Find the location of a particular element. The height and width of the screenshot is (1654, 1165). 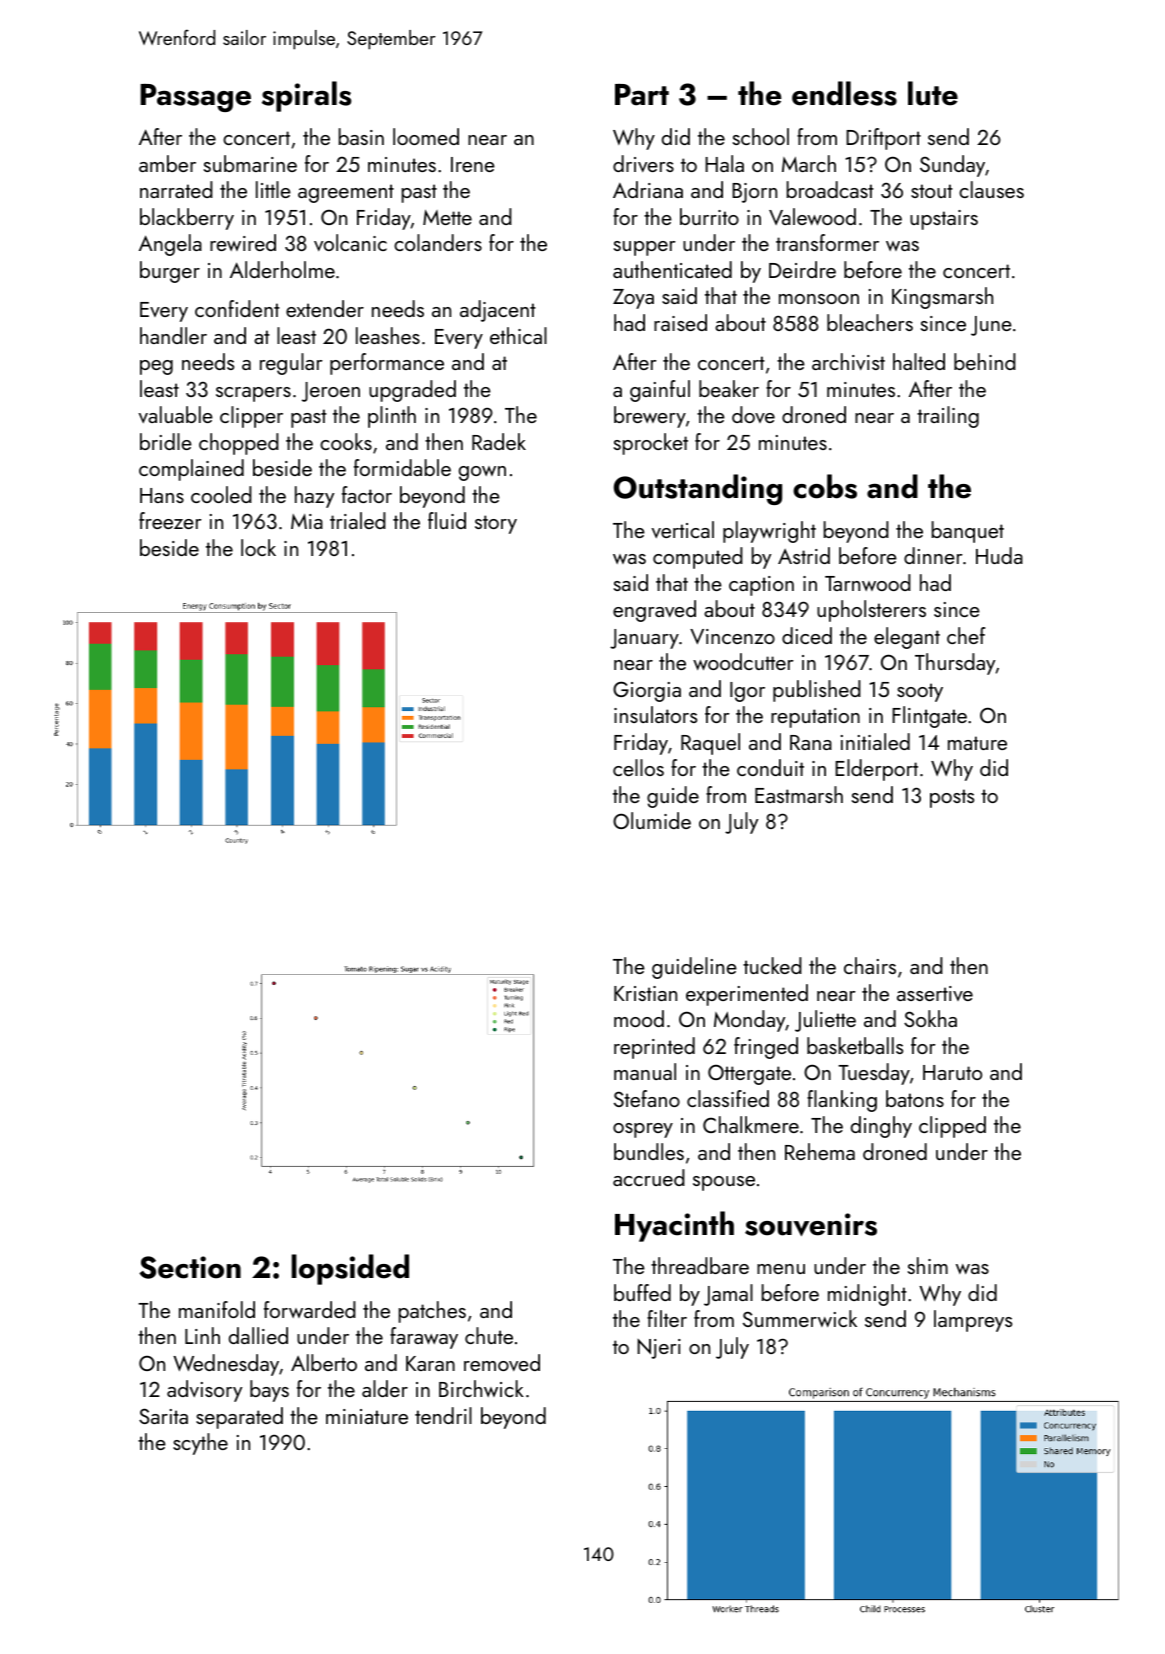

Olumide is located at coordinates (652, 820).
